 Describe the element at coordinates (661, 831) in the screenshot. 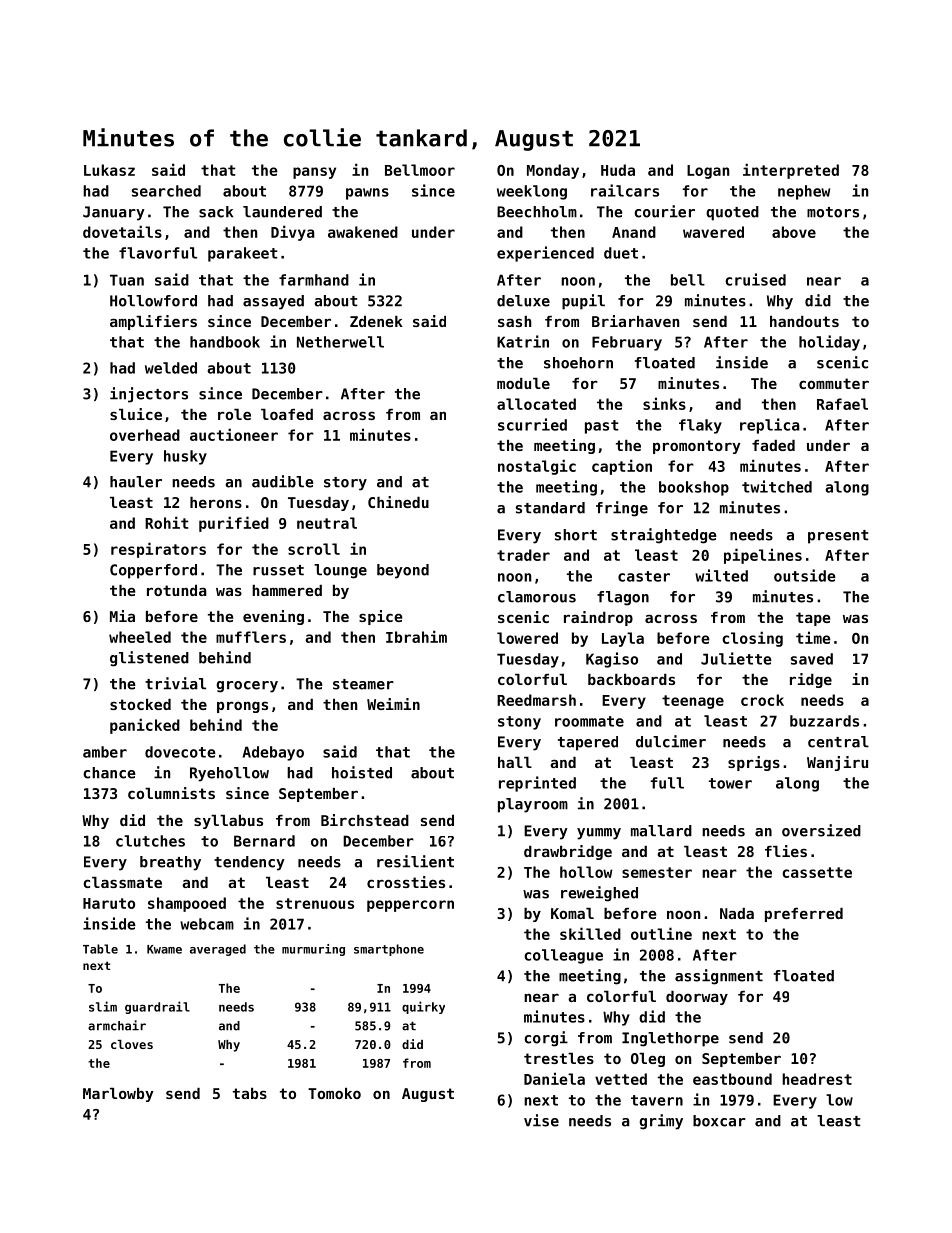

I see `mallard` at that location.
